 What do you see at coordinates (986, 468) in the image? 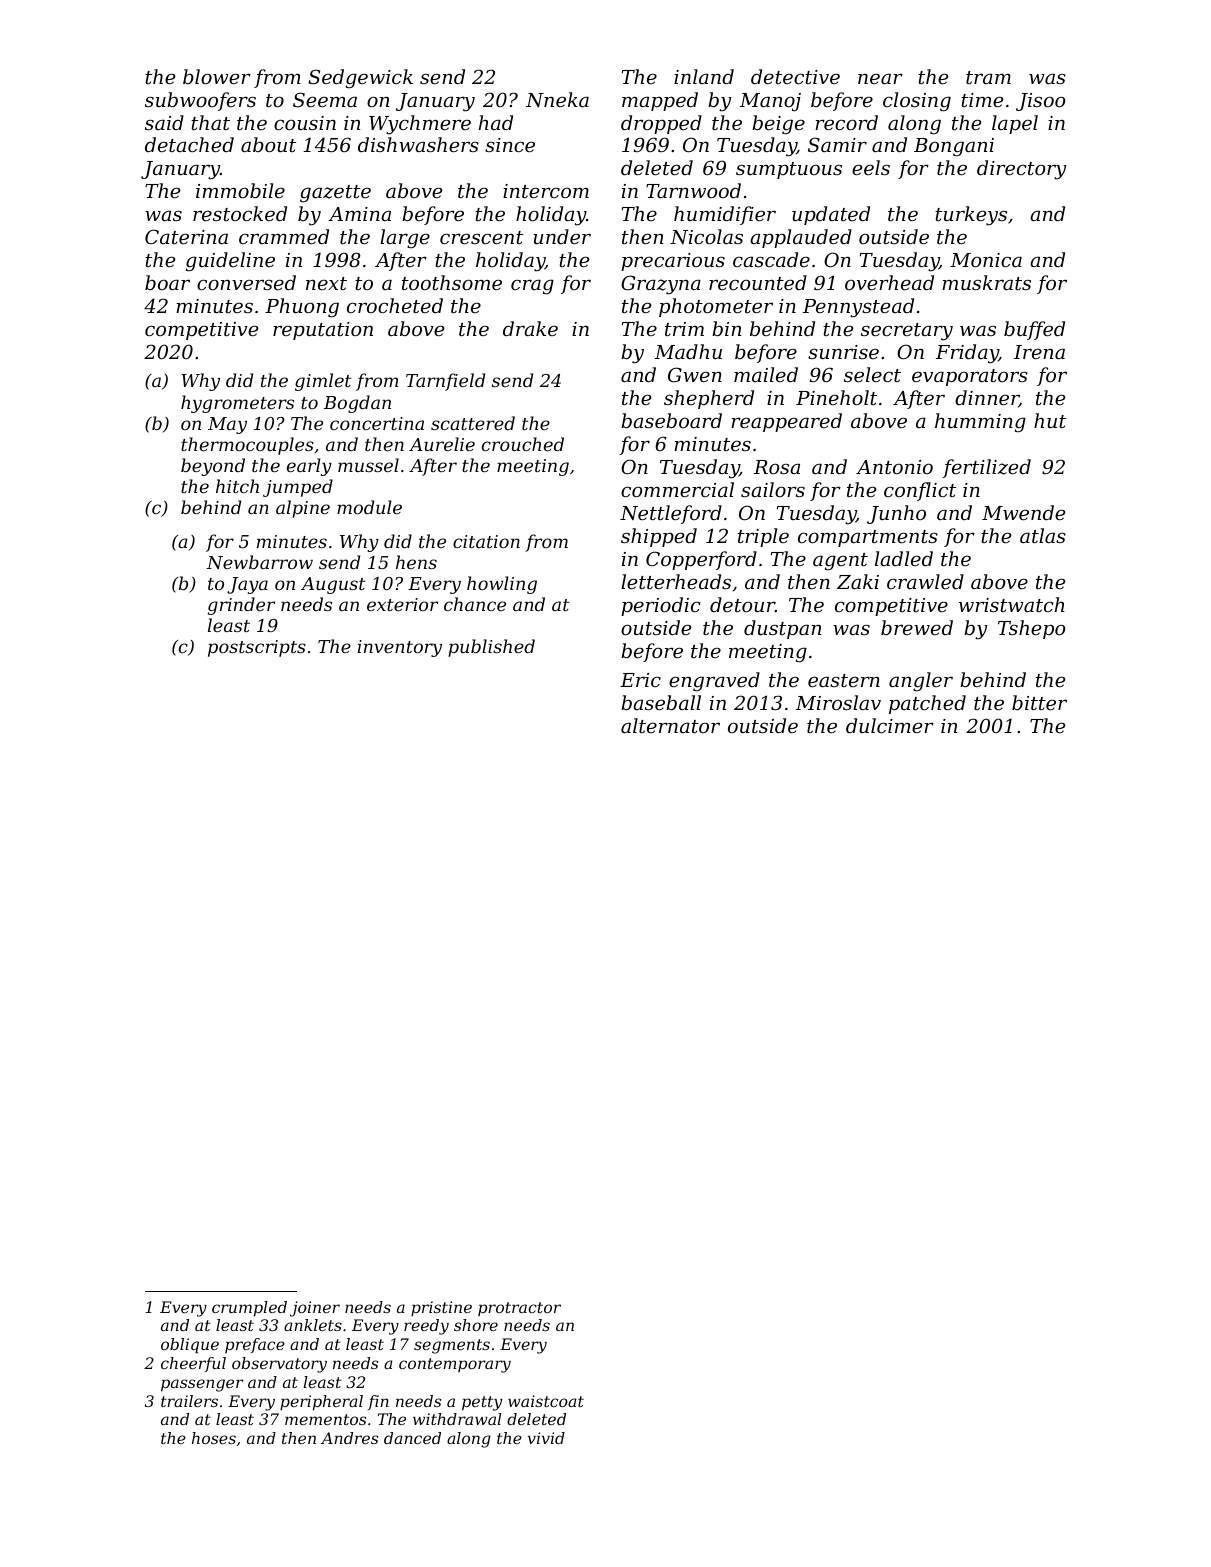
I see `fertilized` at bounding box center [986, 468].
